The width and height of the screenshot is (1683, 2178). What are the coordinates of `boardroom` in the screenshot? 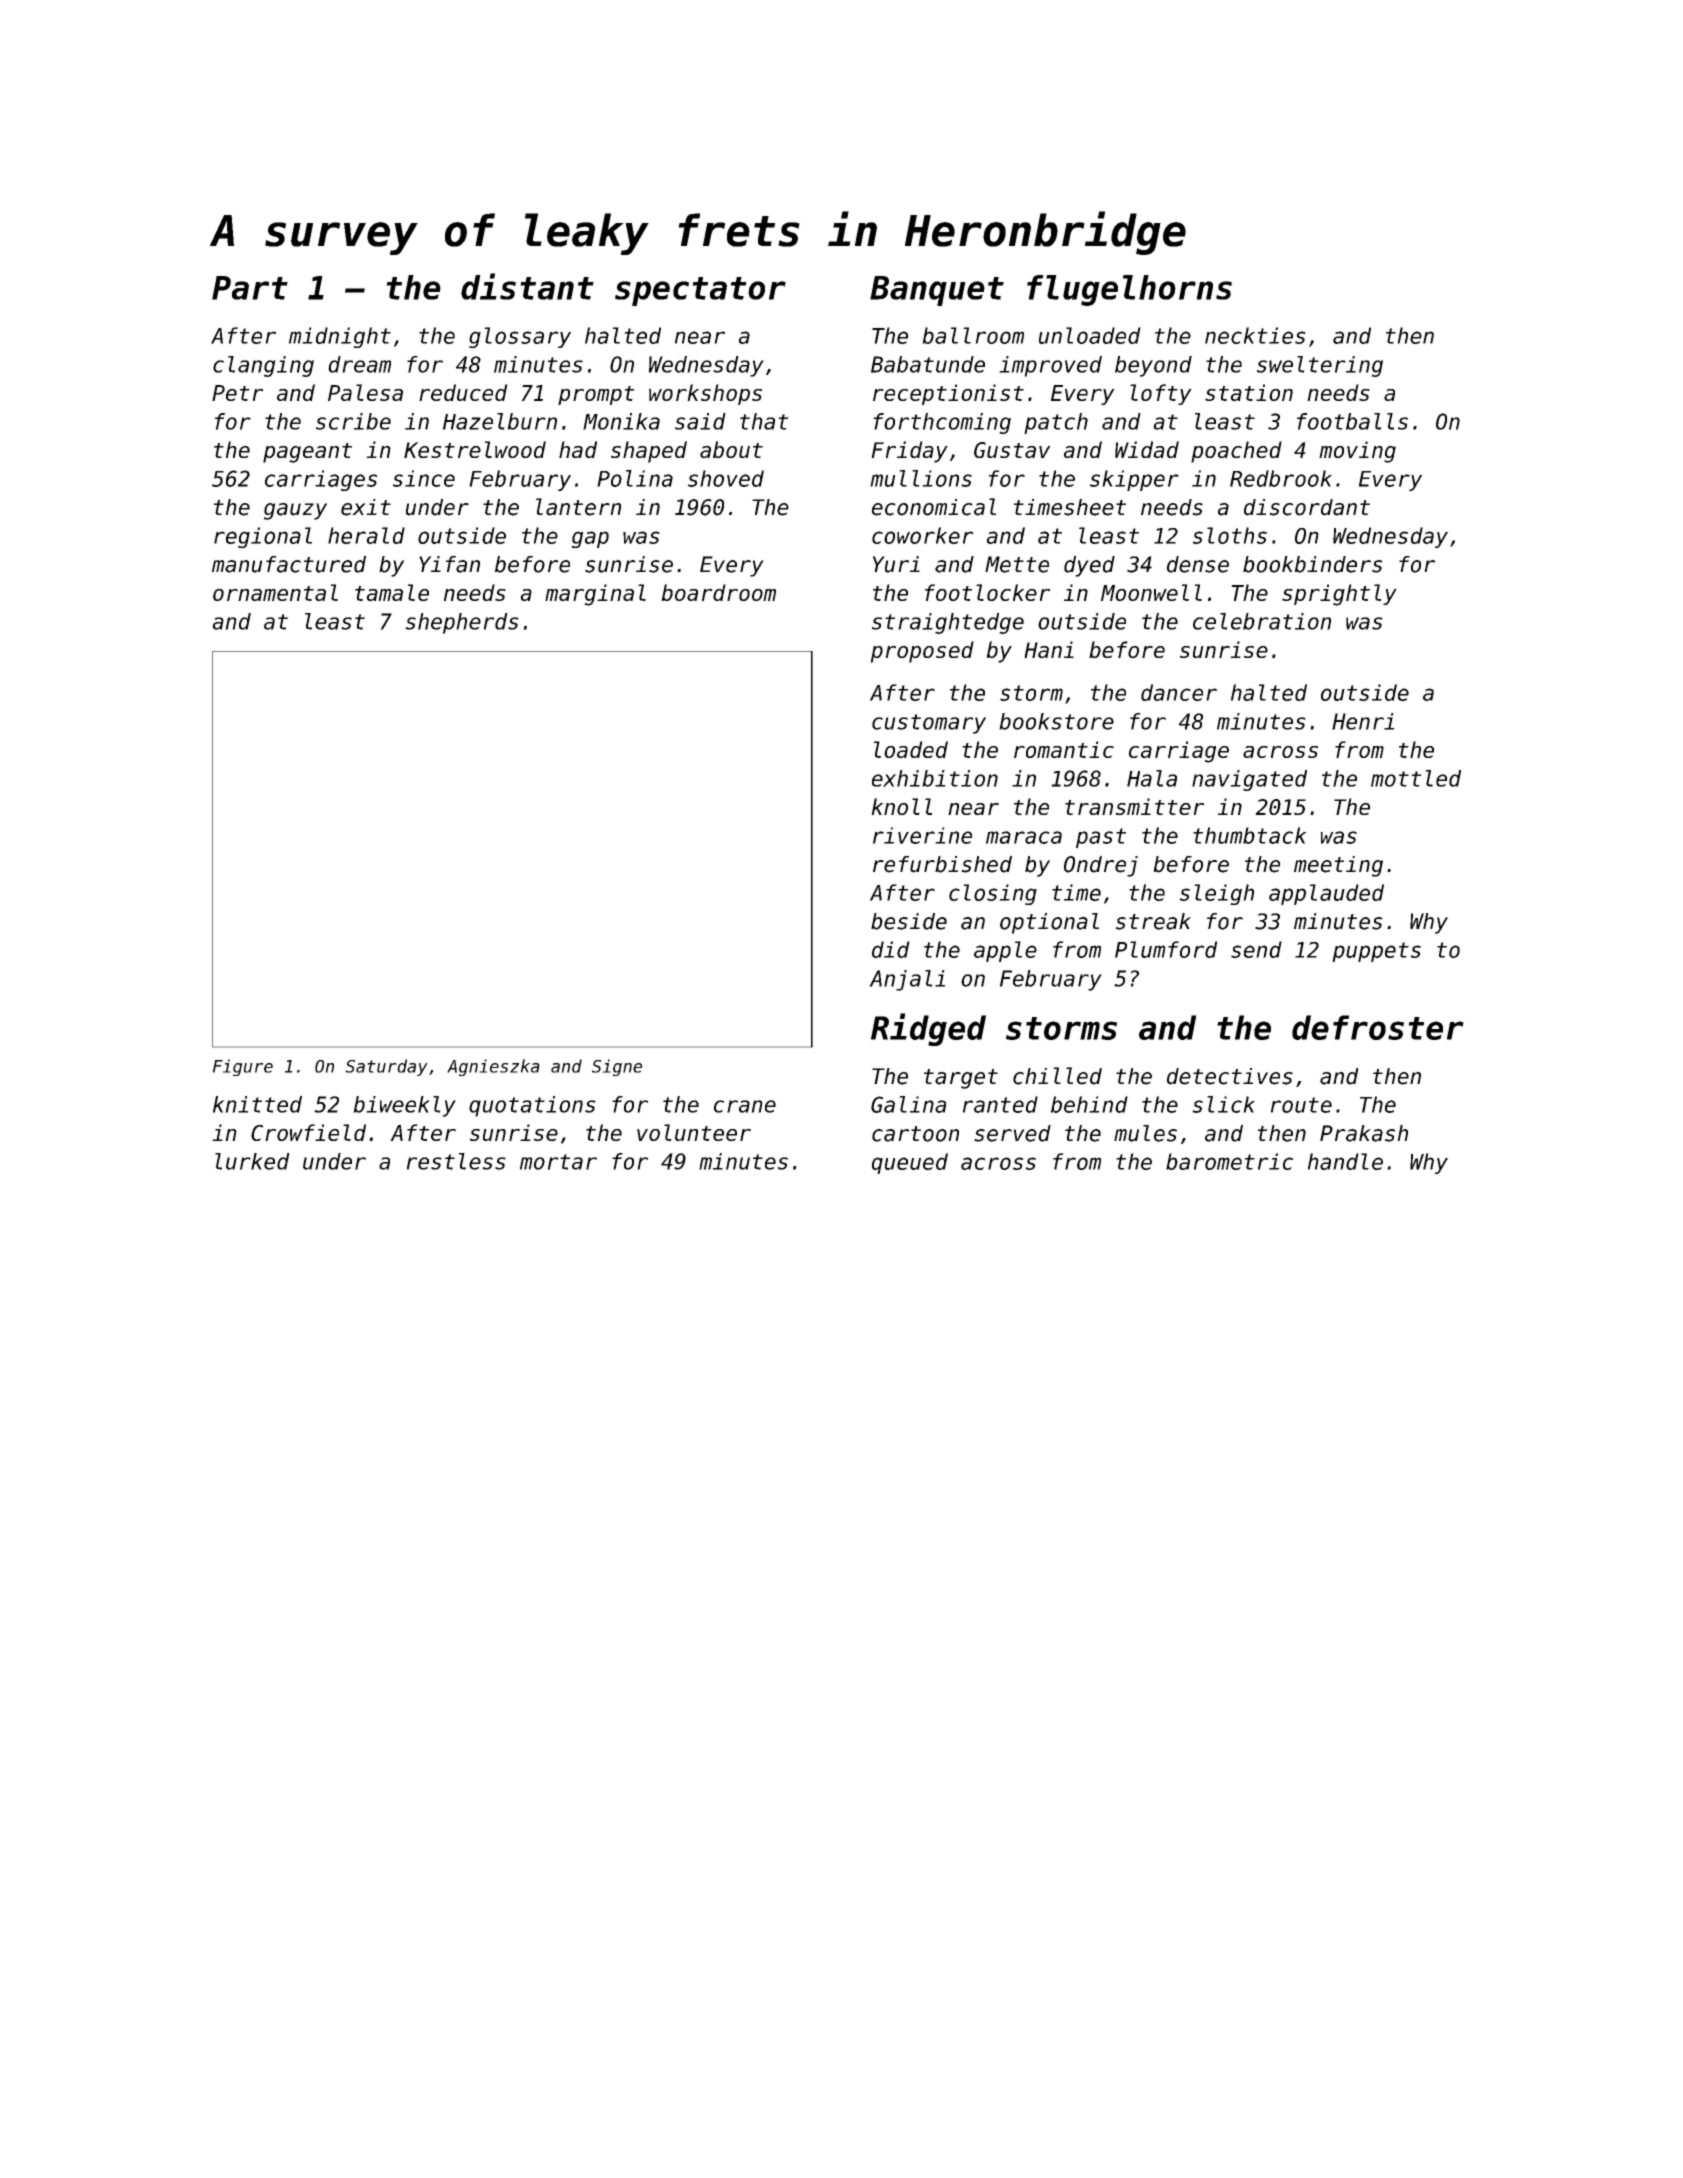 It's located at (718, 592).
